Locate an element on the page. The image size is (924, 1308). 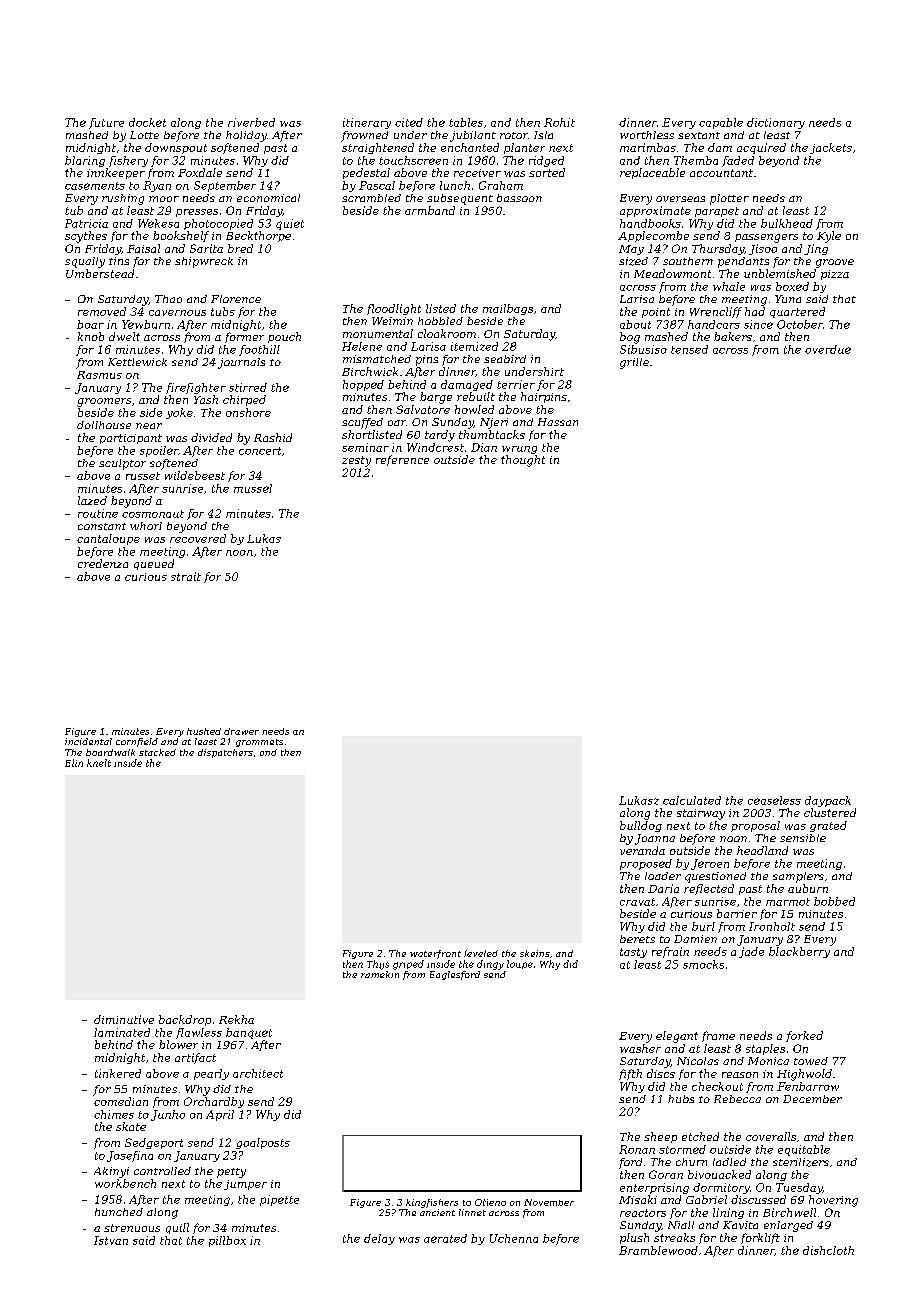
seminar is located at coordinates (365, 447).
